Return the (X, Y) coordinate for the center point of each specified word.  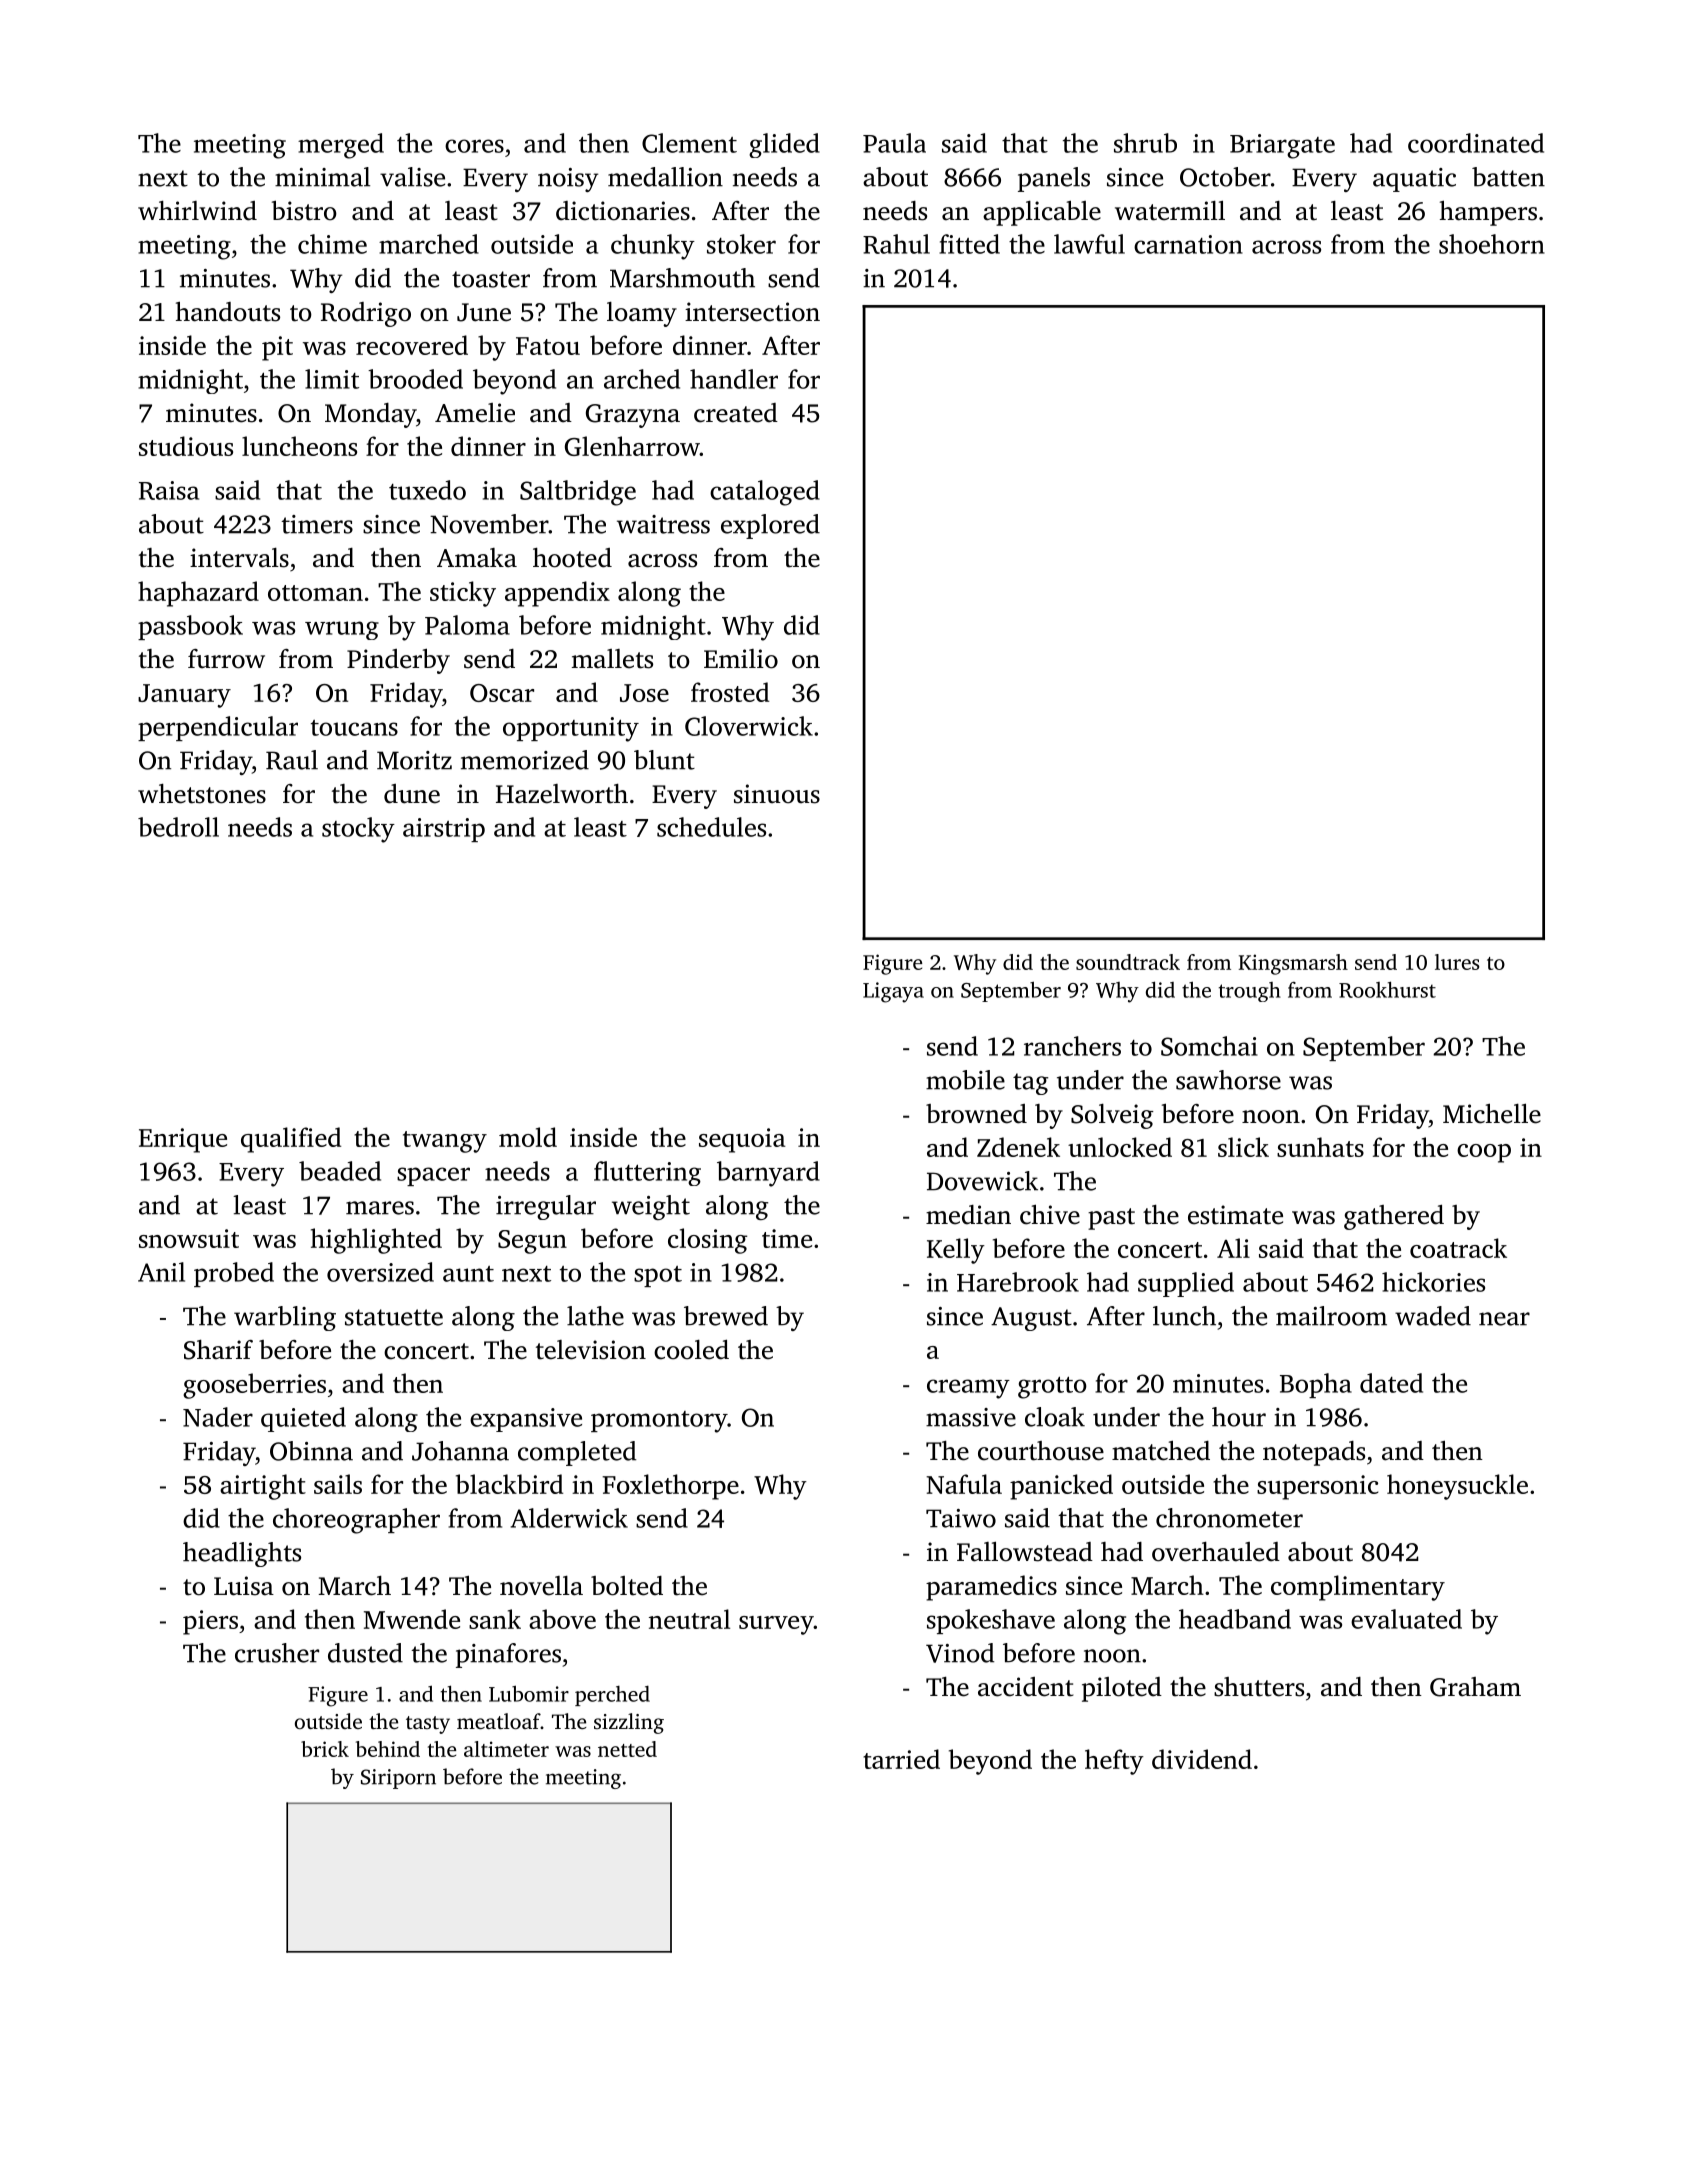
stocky (358, 830)
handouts (228, 311)
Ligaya (893, 992)
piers (210, 1622)
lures (1457, 962)
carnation (1188, 244)
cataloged (765, 493)
